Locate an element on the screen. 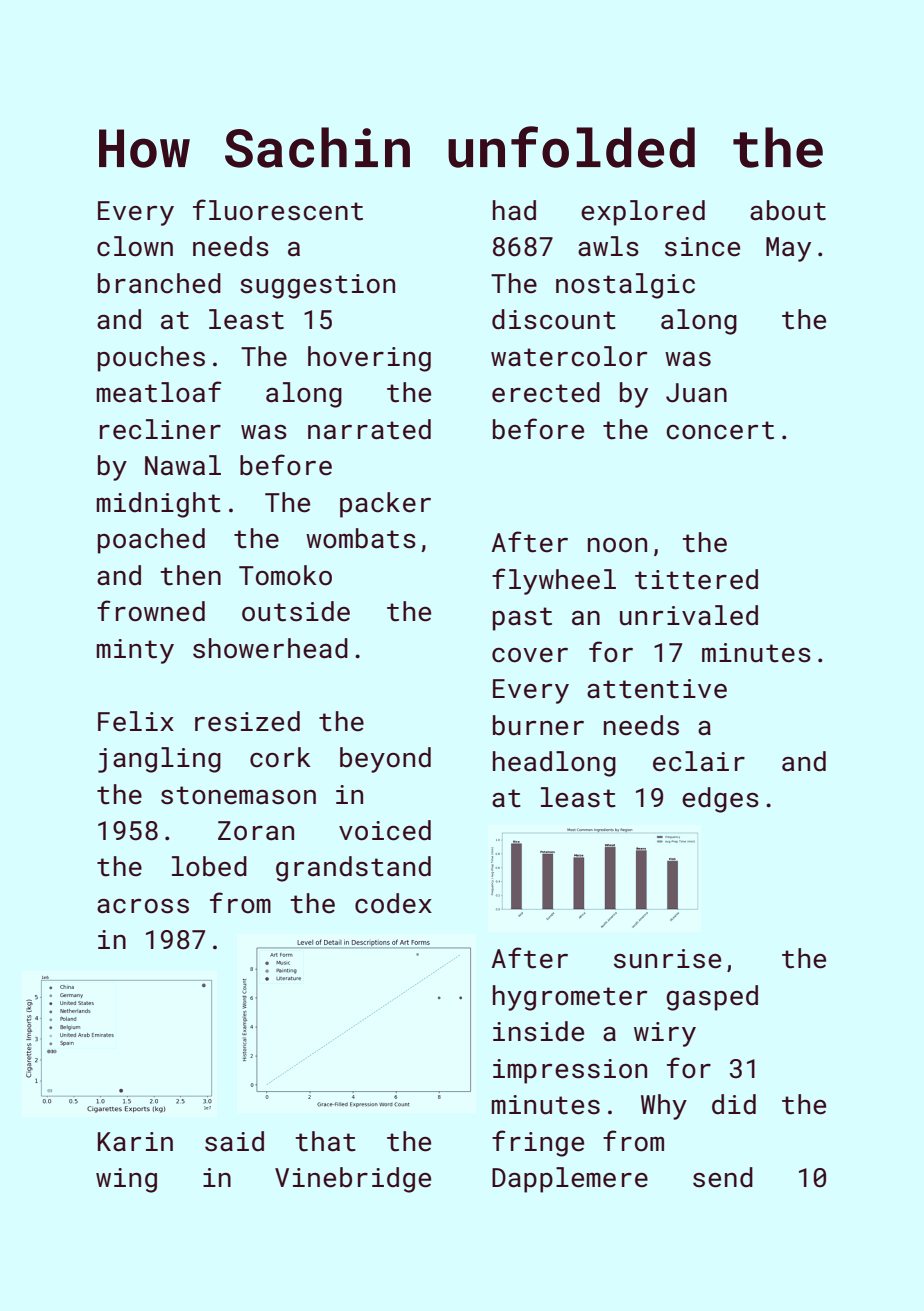 The image size is (924, 1311). fringe is located at coordinates (538, 1143).
